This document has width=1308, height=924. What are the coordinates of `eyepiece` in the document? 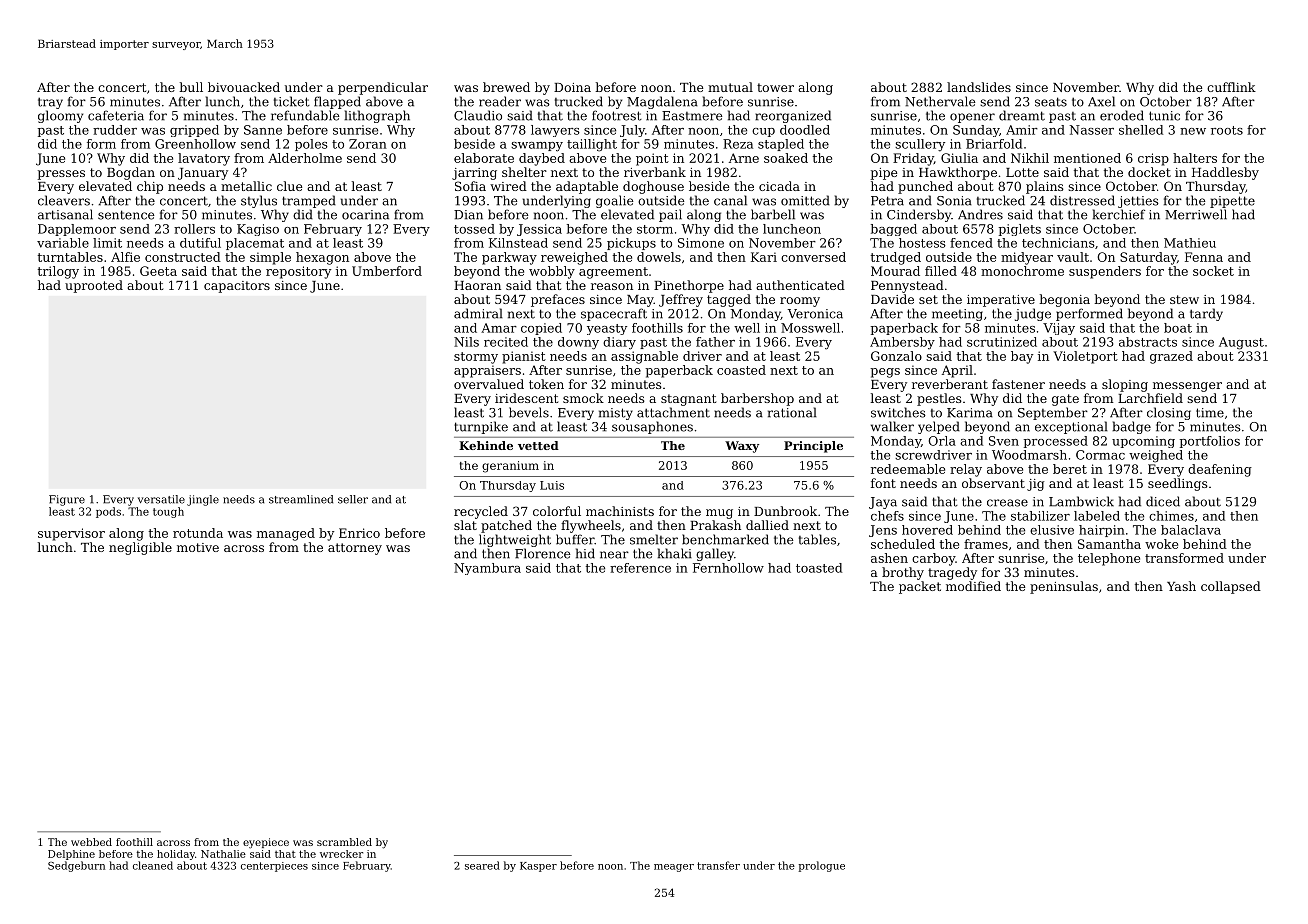 It's located at (266, 843).
